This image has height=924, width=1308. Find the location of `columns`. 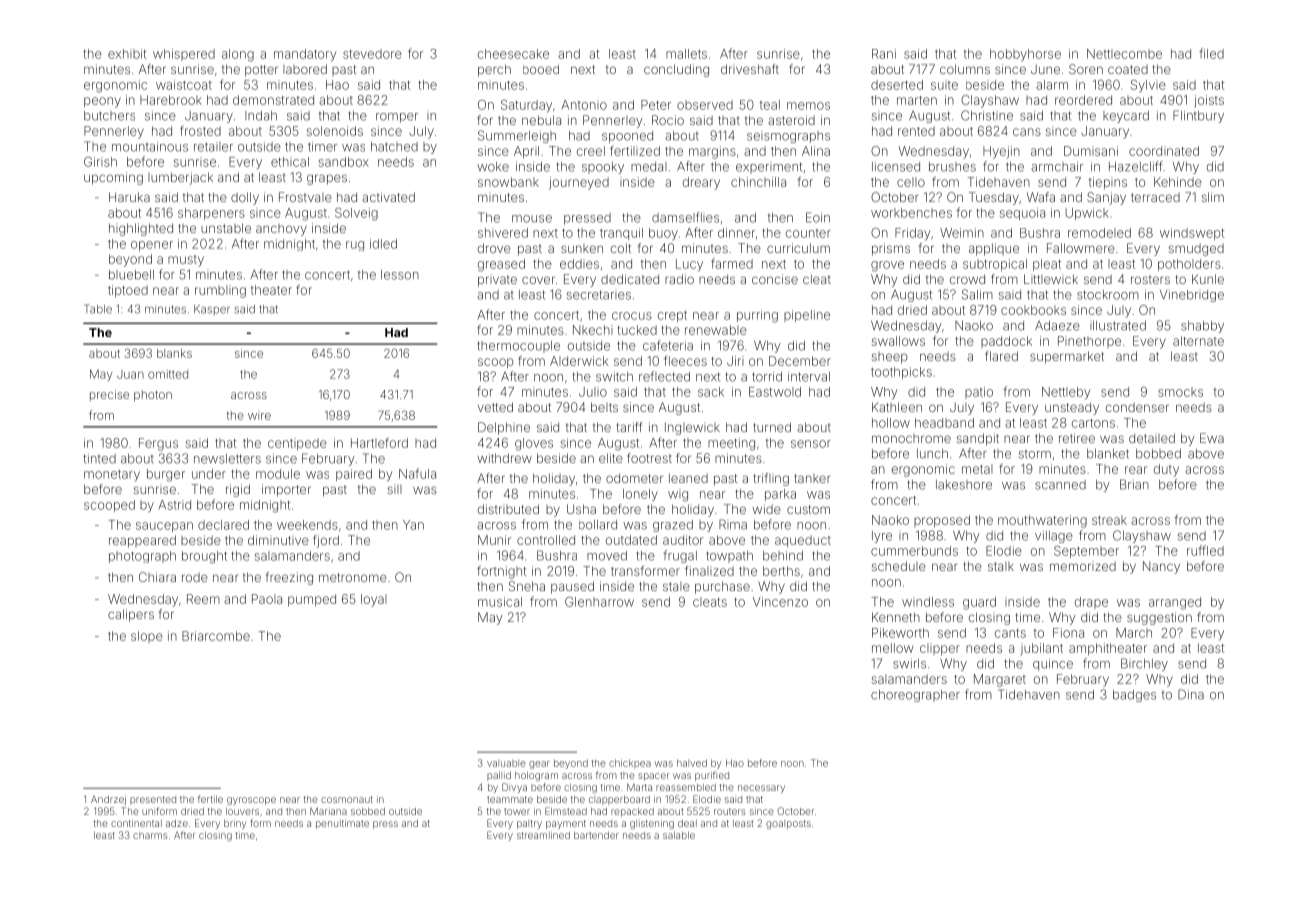

columns is located at coordinates (965, 69).
